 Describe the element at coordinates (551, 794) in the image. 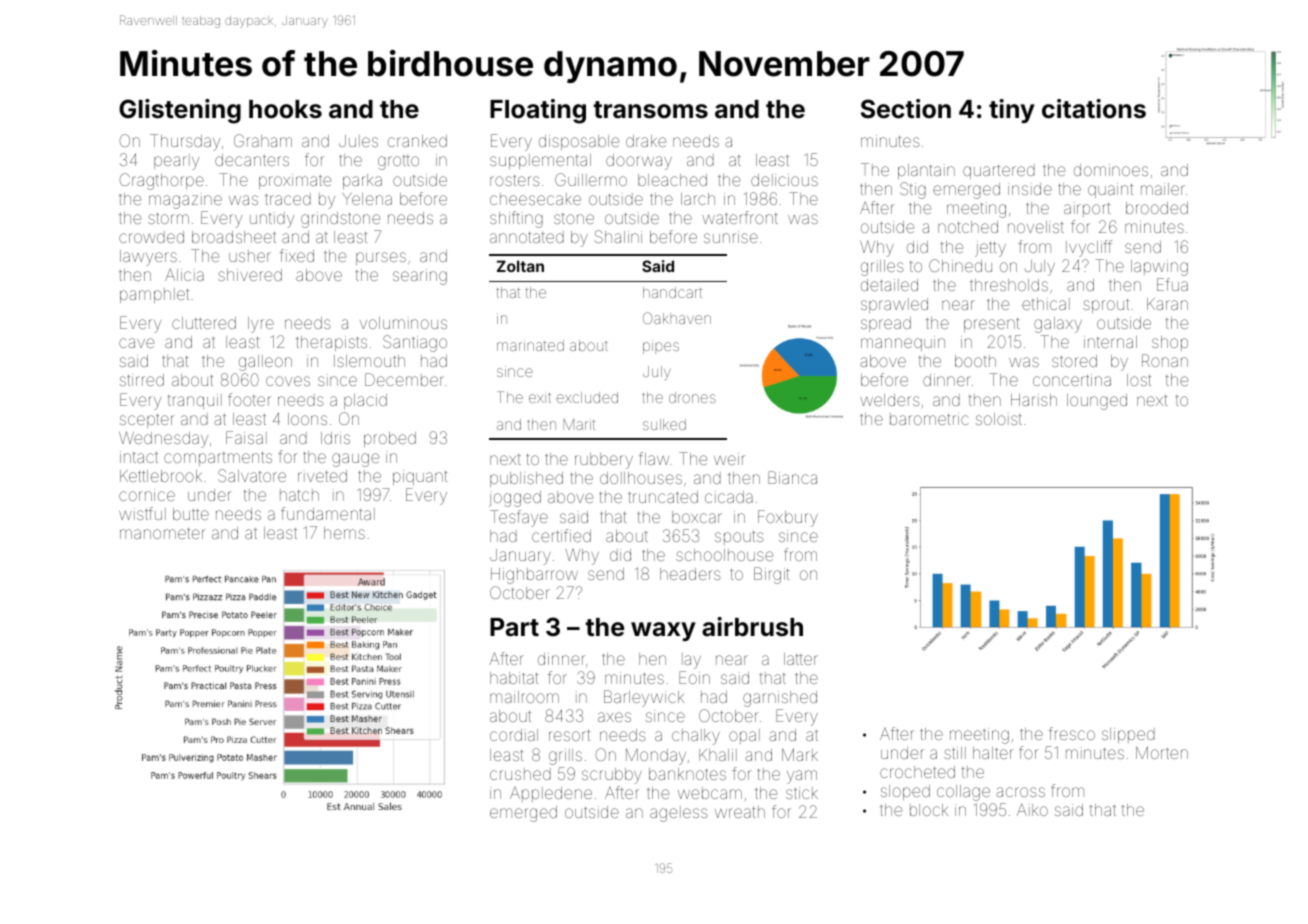

I see `Appledene` at that location.
